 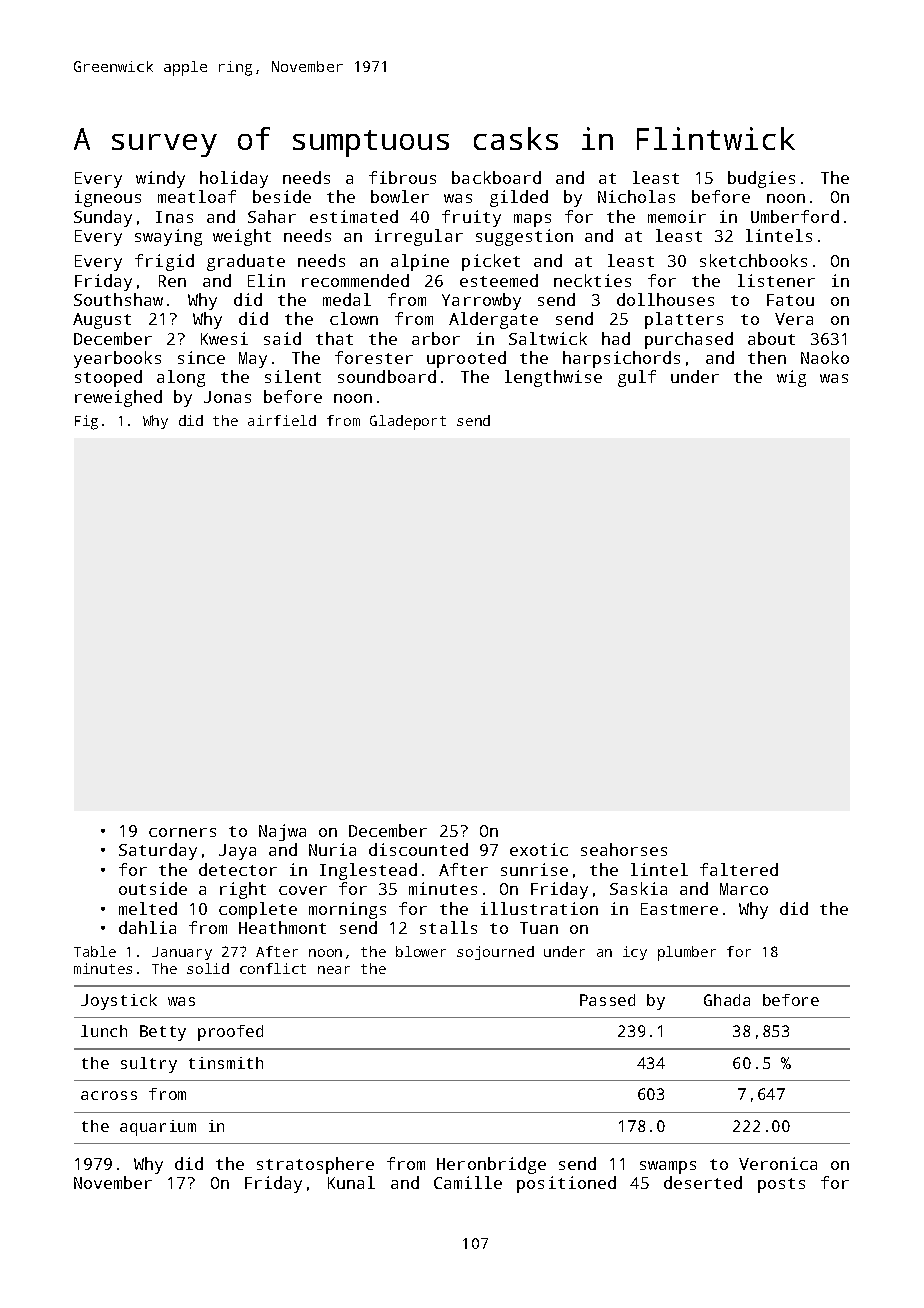 I want to click on budgies, so click(x=761, y=179).
